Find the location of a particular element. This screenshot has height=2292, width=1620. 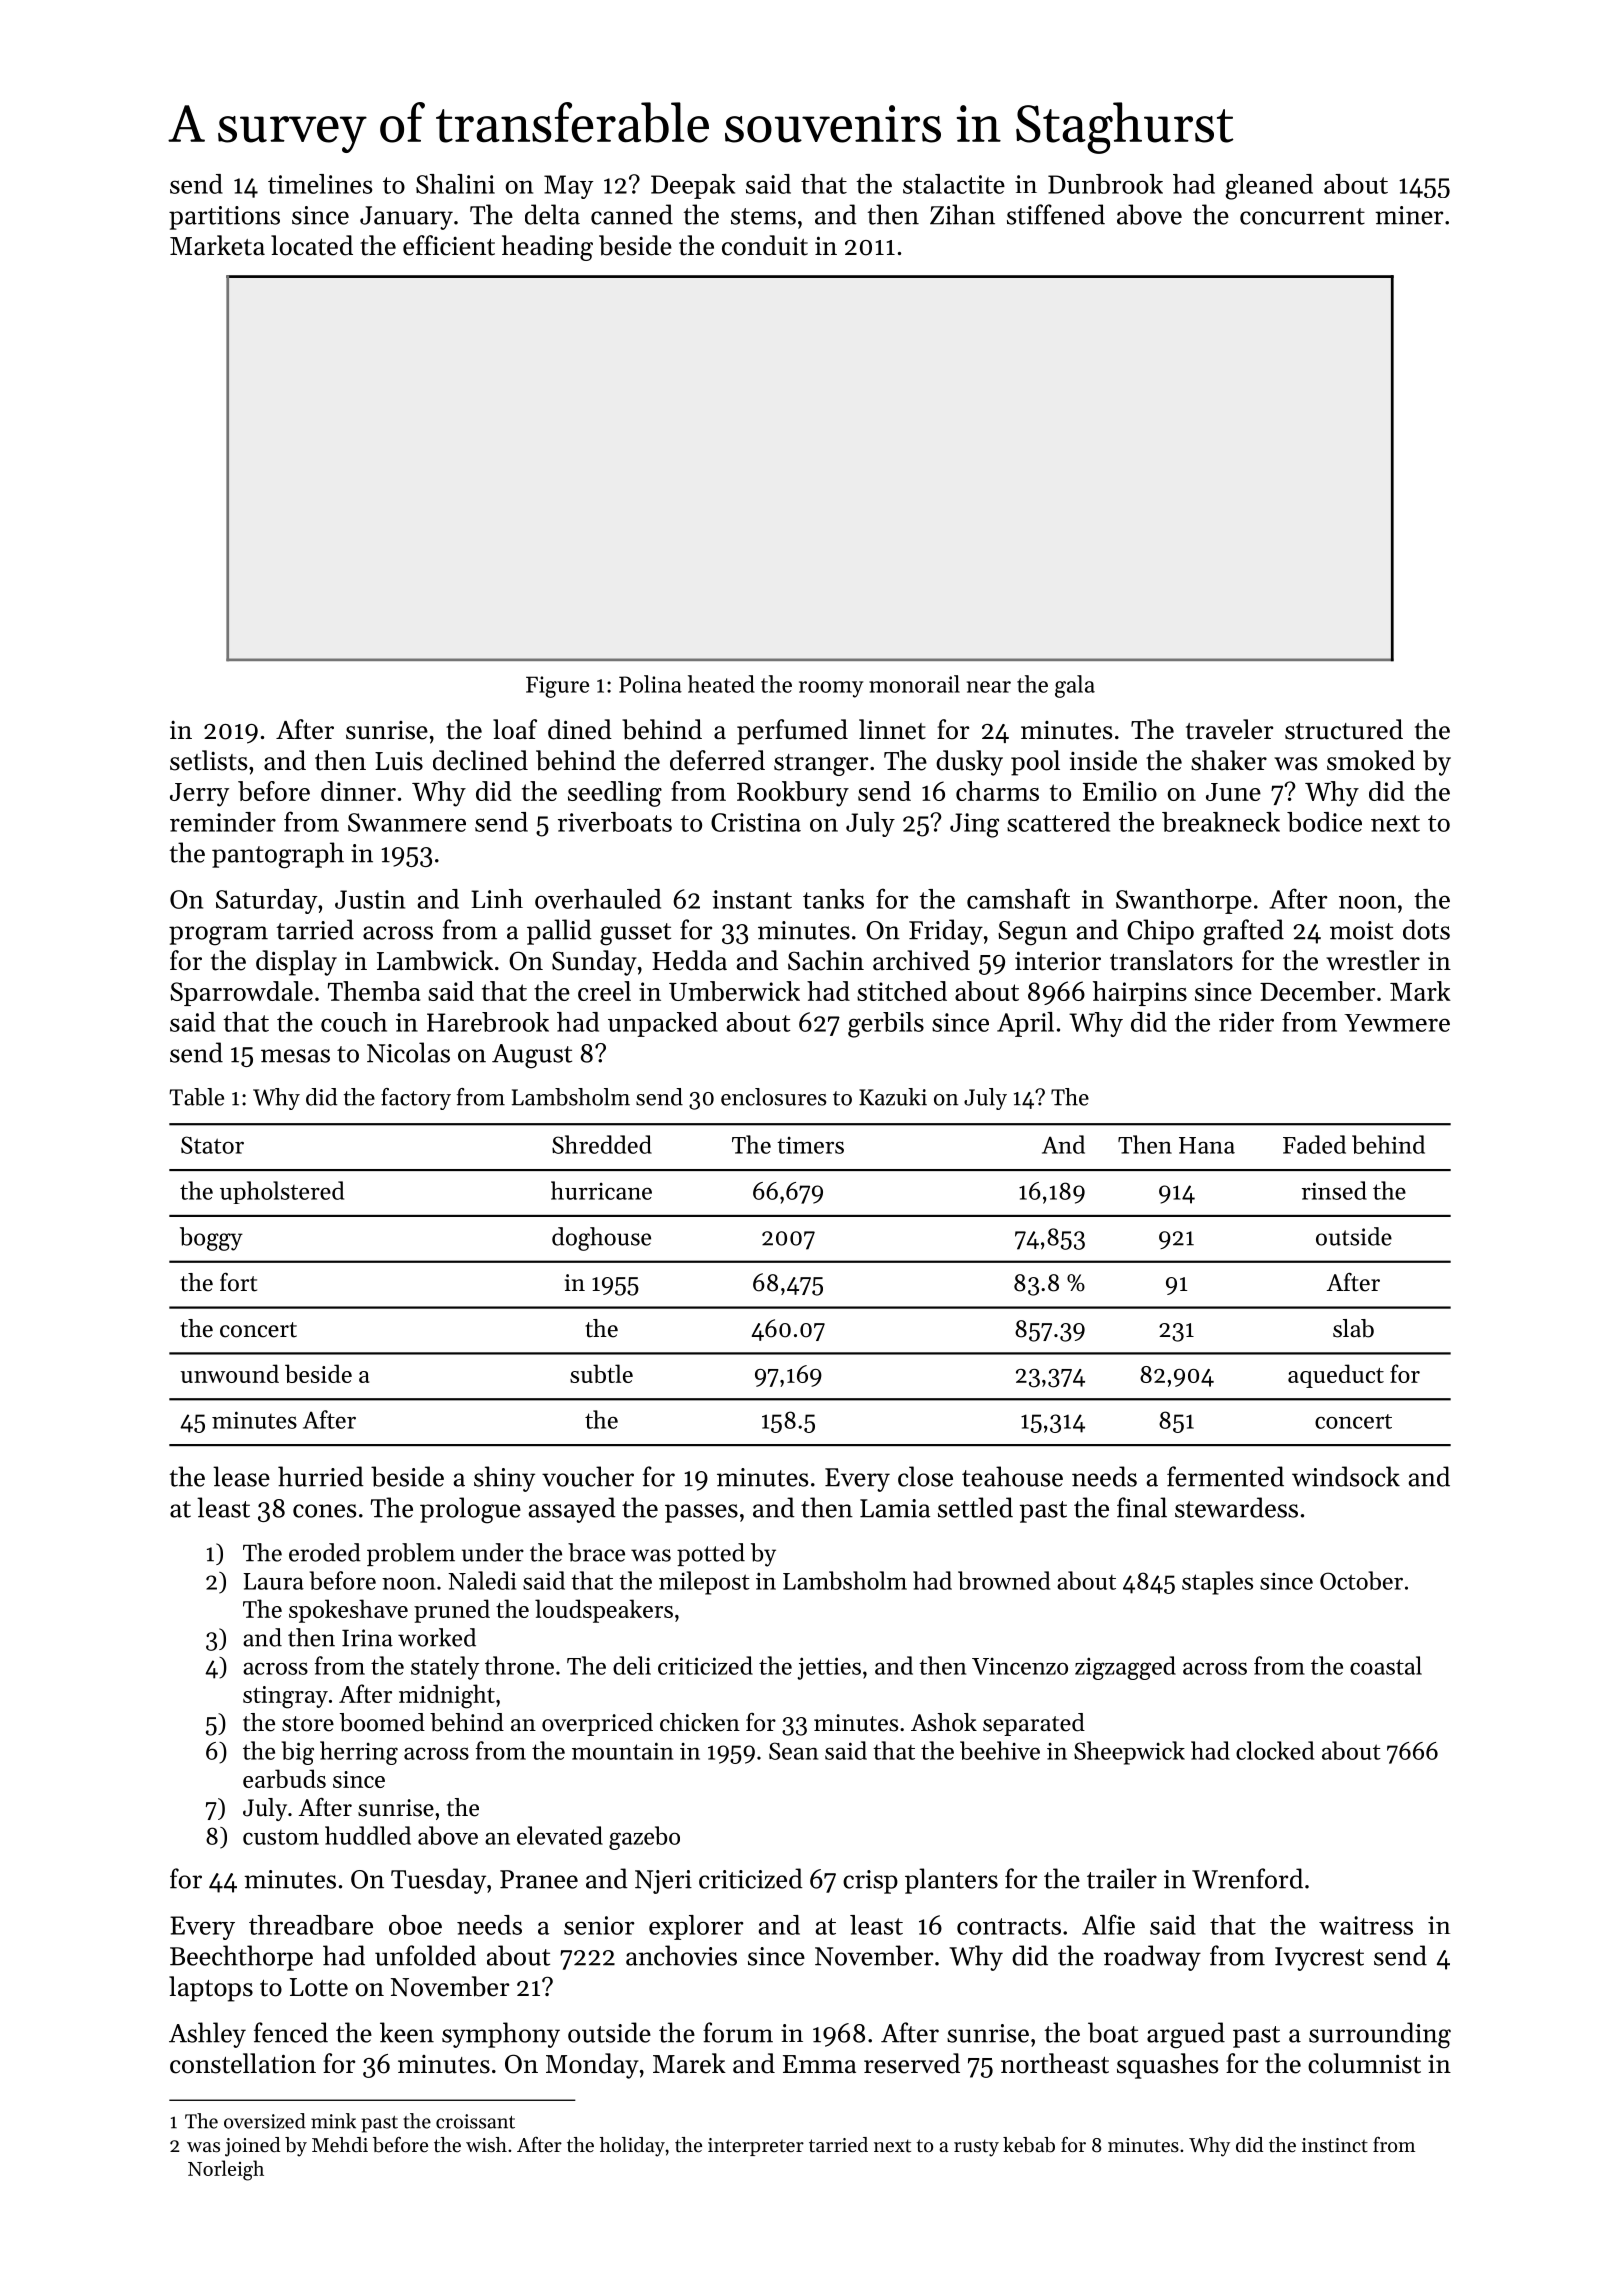

concurrent is located at coordinates (1302, 216).
